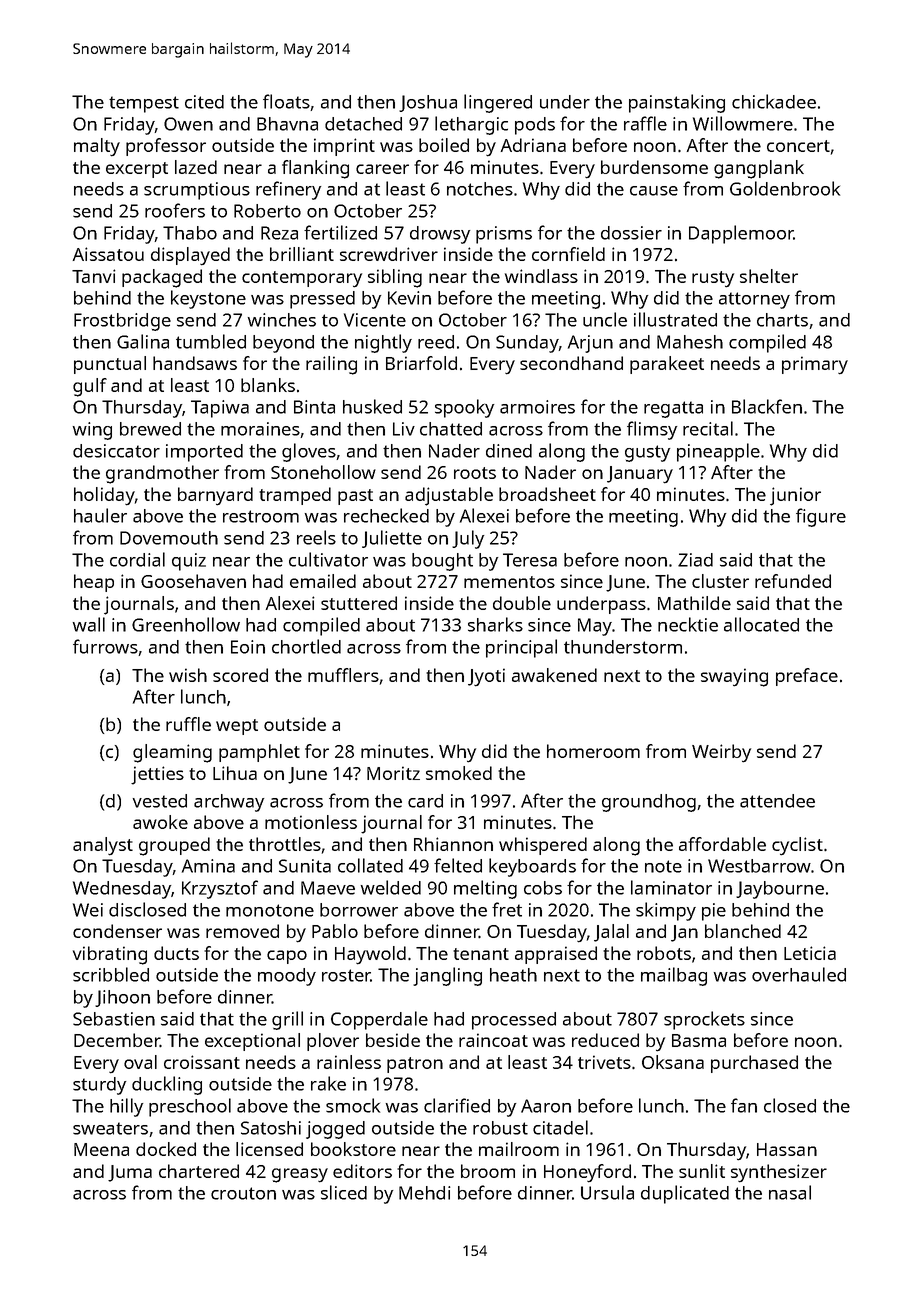 This screenshot has width=924, height=1311. What do you see at coordinates (769, 276) in the screenshot?
I see `shelter` at bounding box center [769, 276].
